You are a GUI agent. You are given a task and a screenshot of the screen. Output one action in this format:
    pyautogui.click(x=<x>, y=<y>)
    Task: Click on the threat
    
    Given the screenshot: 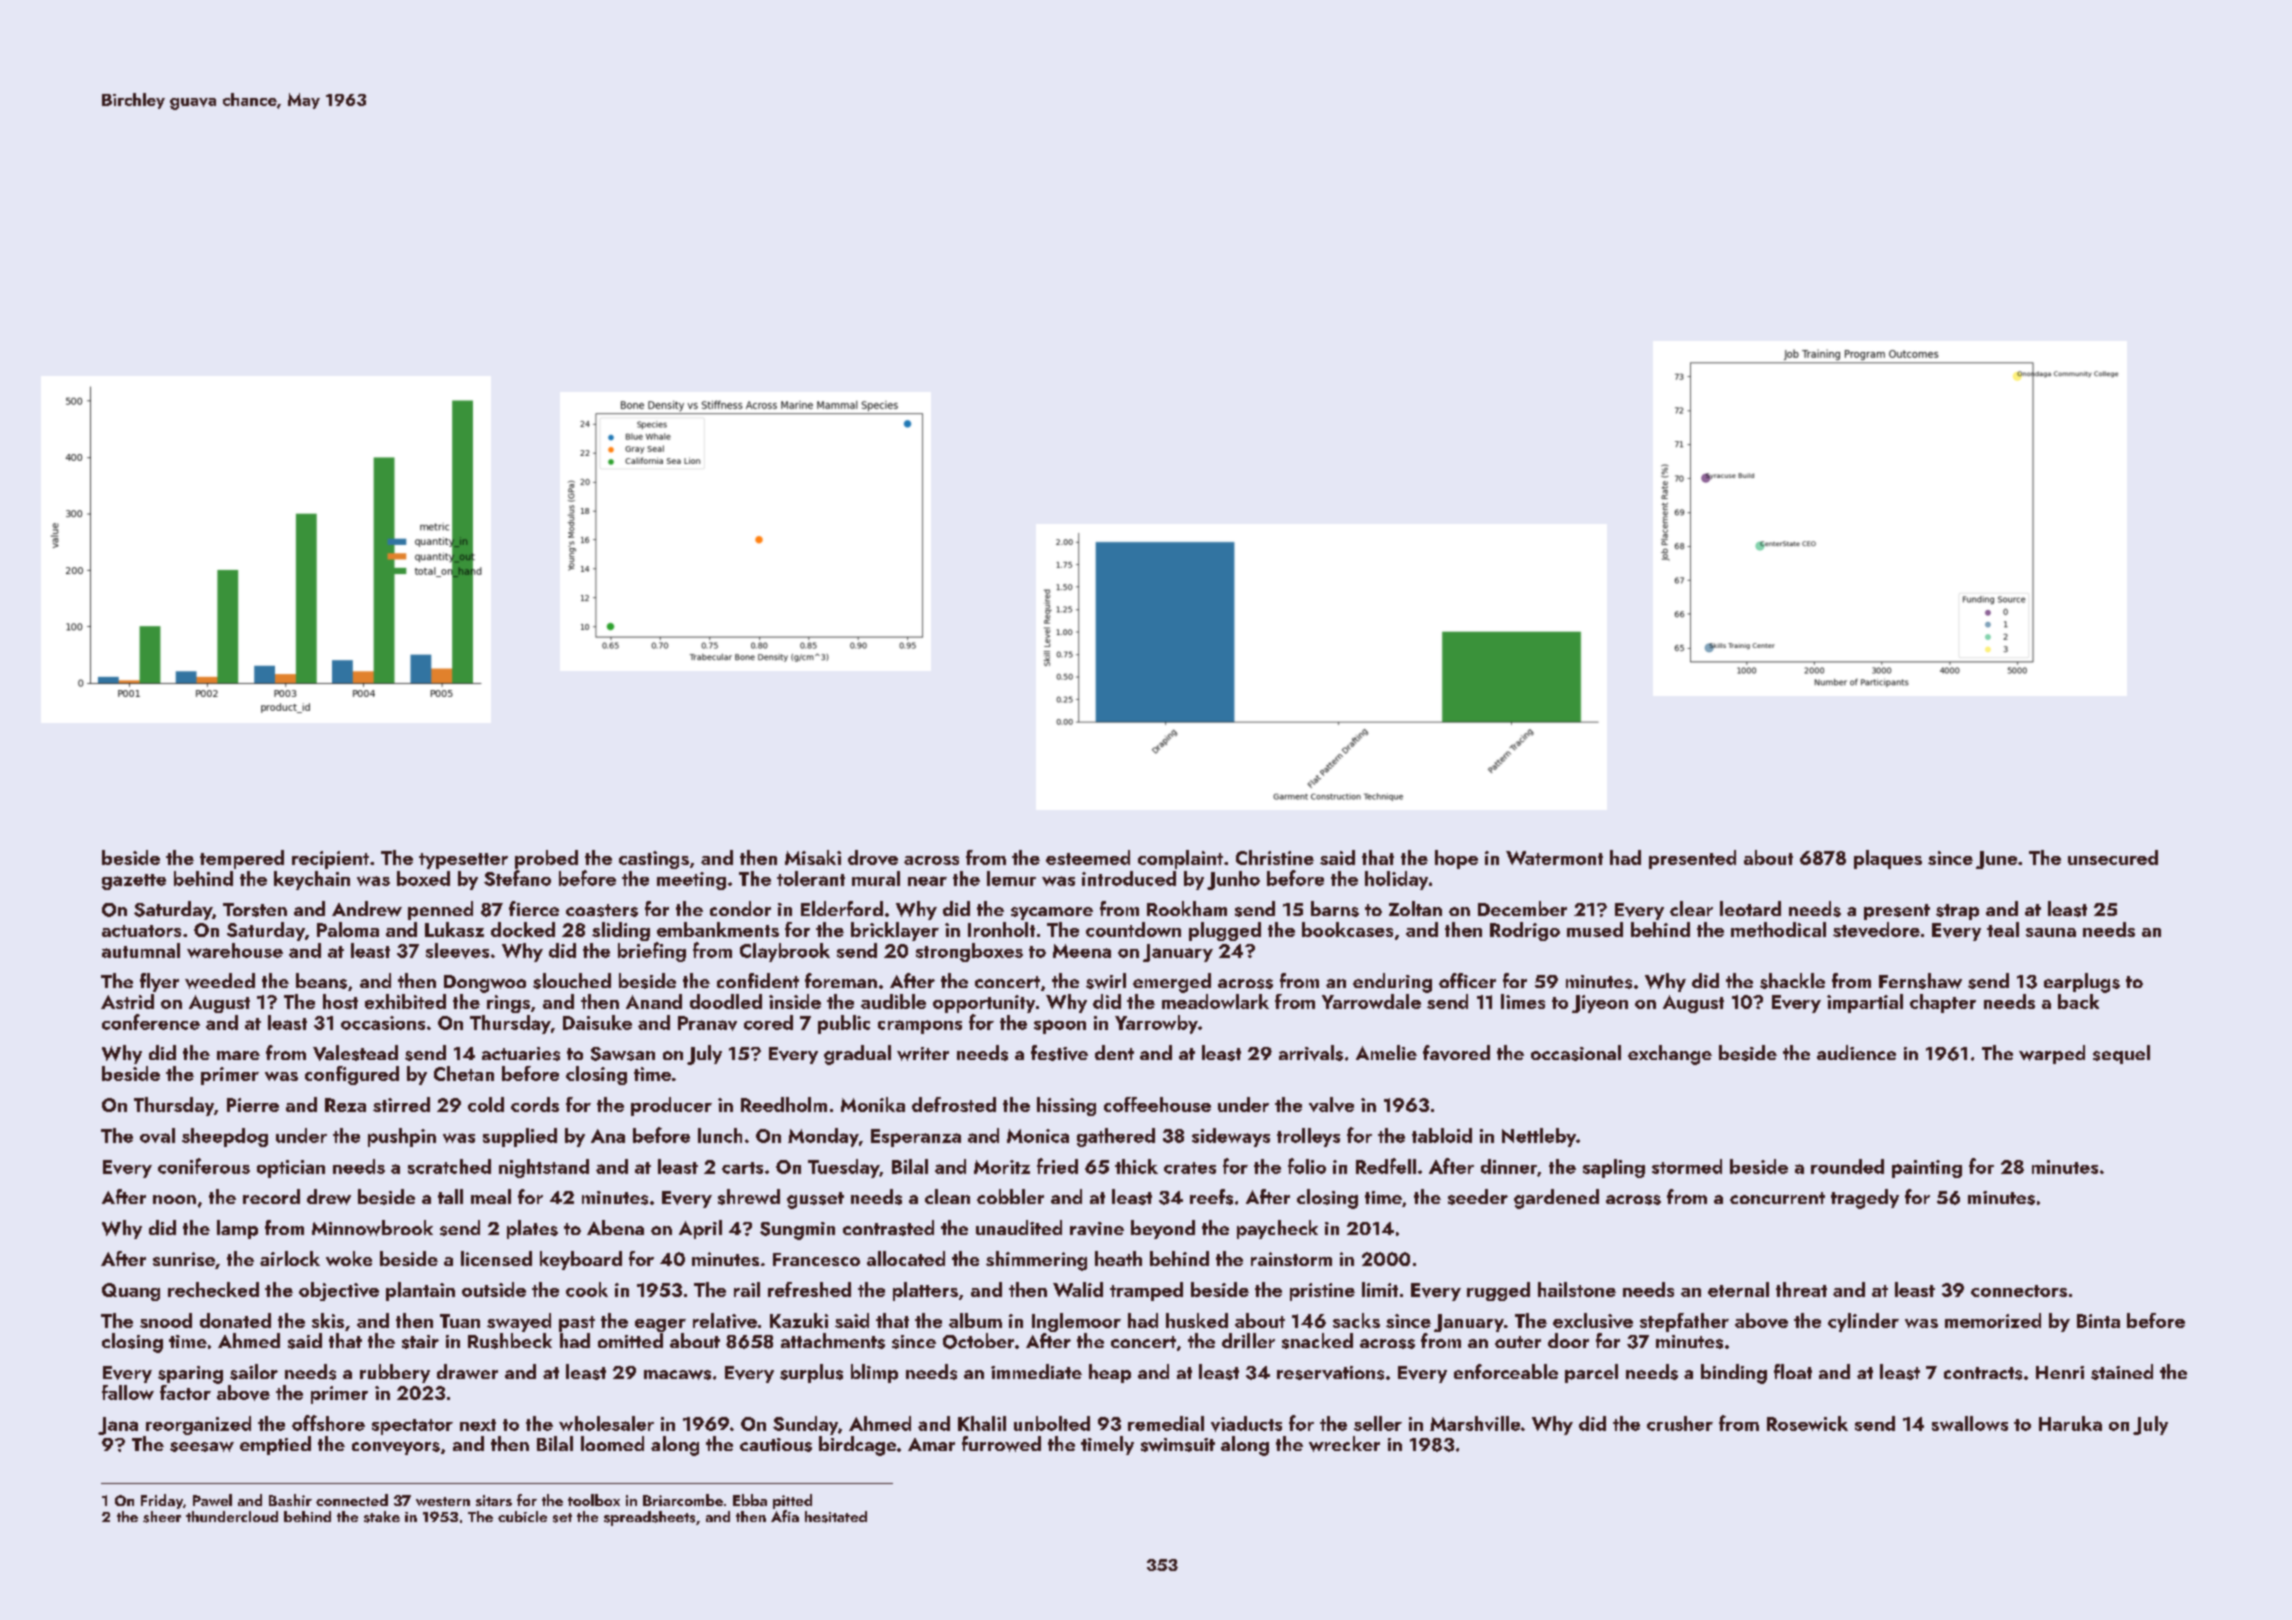 What is the action you would take?
    pyautogui.click(x=1801, y=1289)
